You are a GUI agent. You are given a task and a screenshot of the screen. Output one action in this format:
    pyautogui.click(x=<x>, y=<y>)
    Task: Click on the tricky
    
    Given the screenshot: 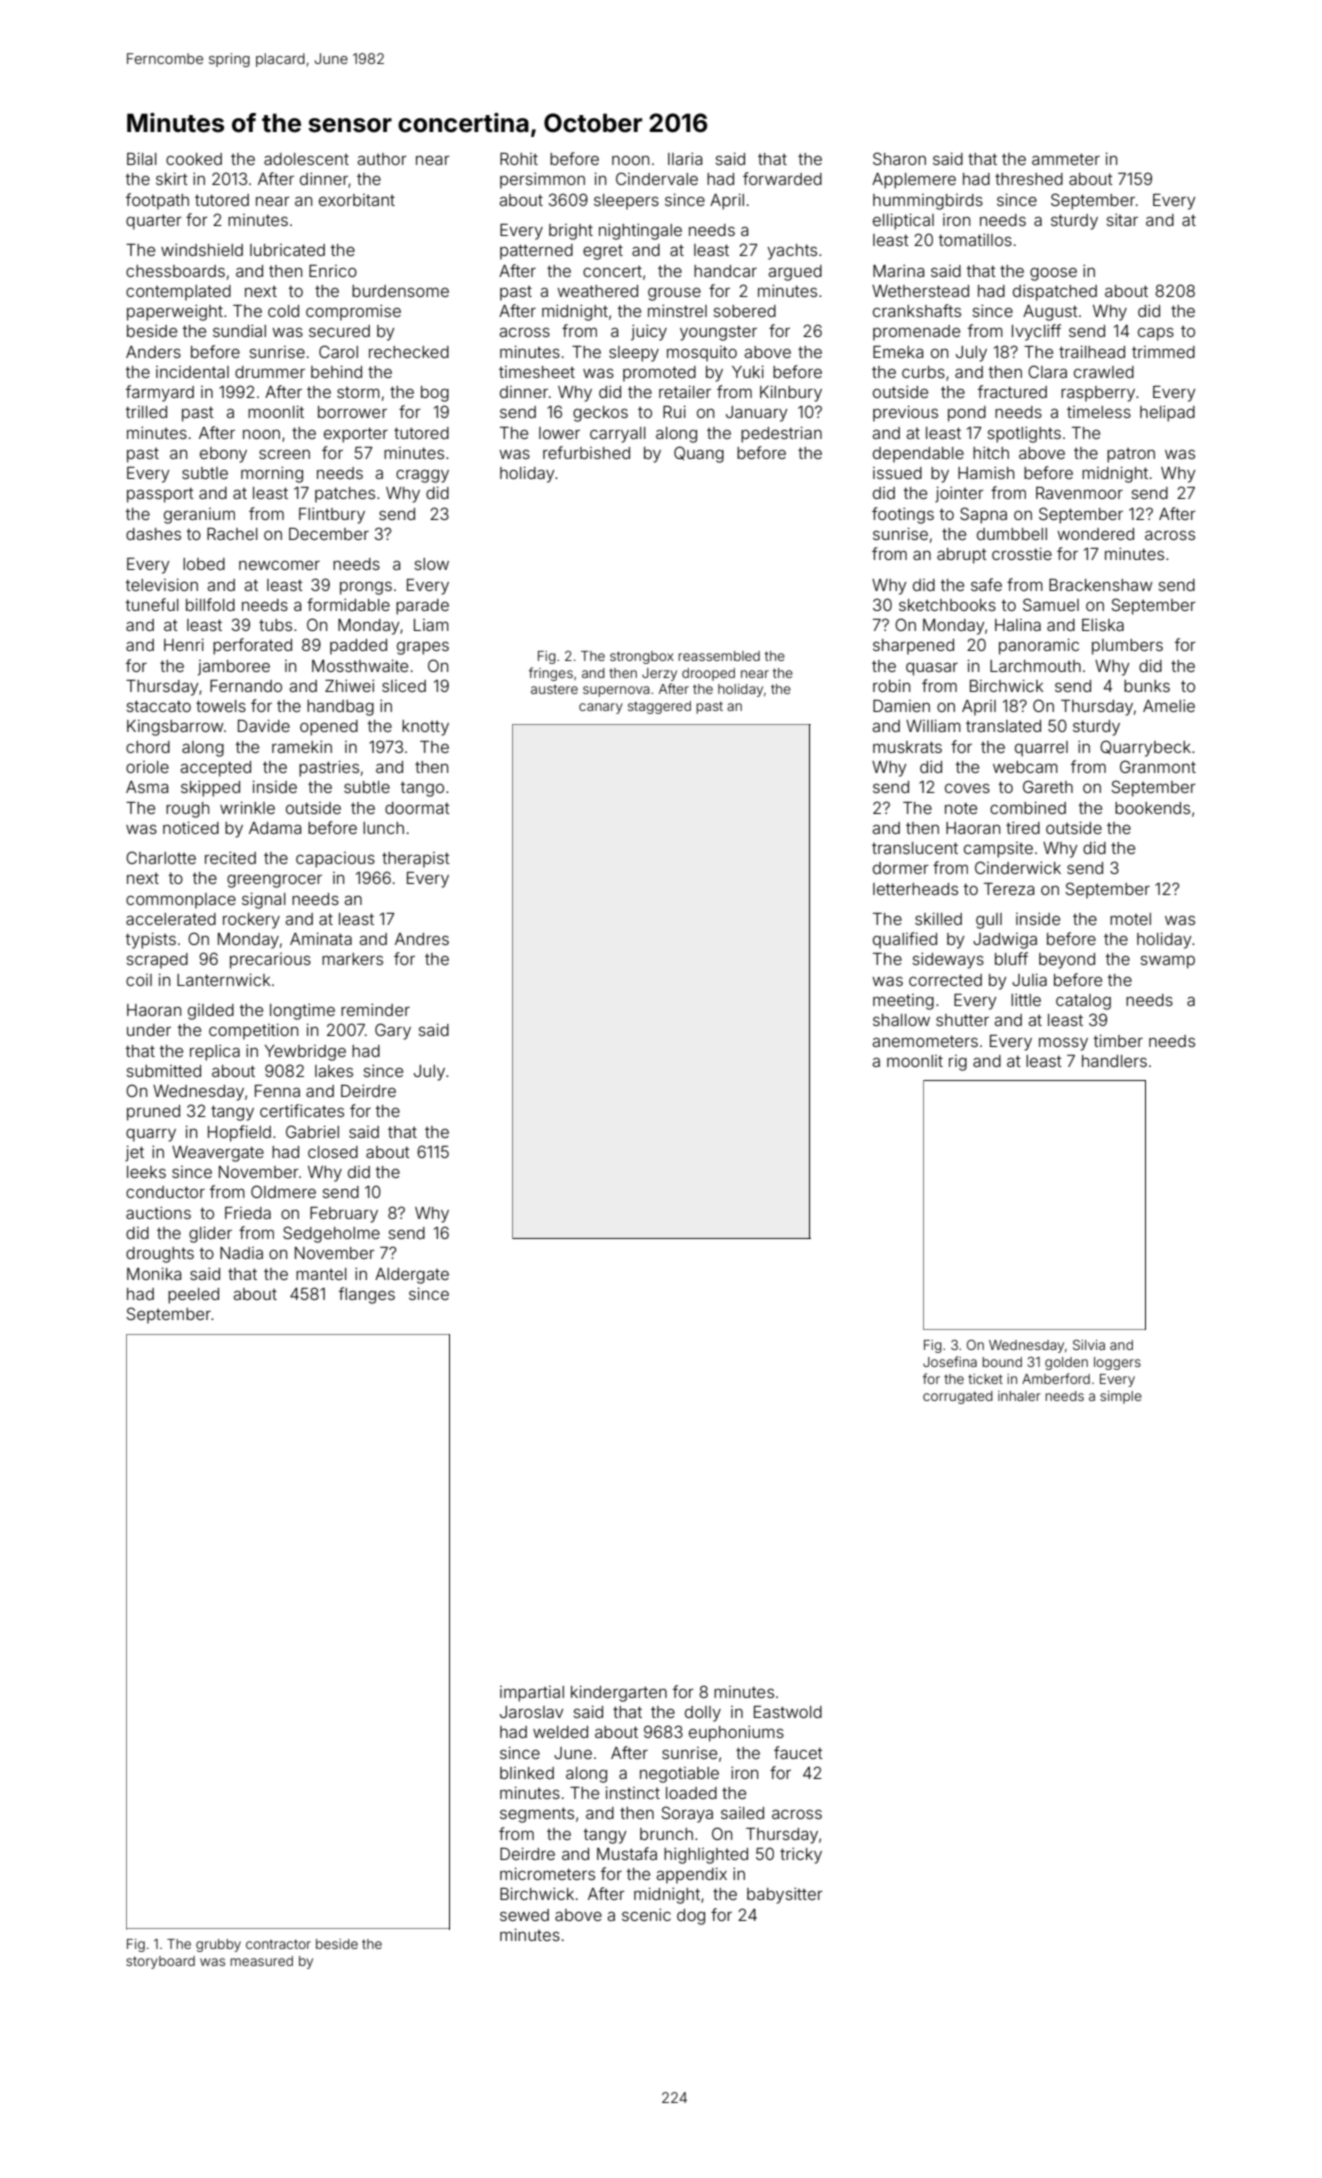 What is the action you would take?
    pyautogui.click(x=801, y=1855)
